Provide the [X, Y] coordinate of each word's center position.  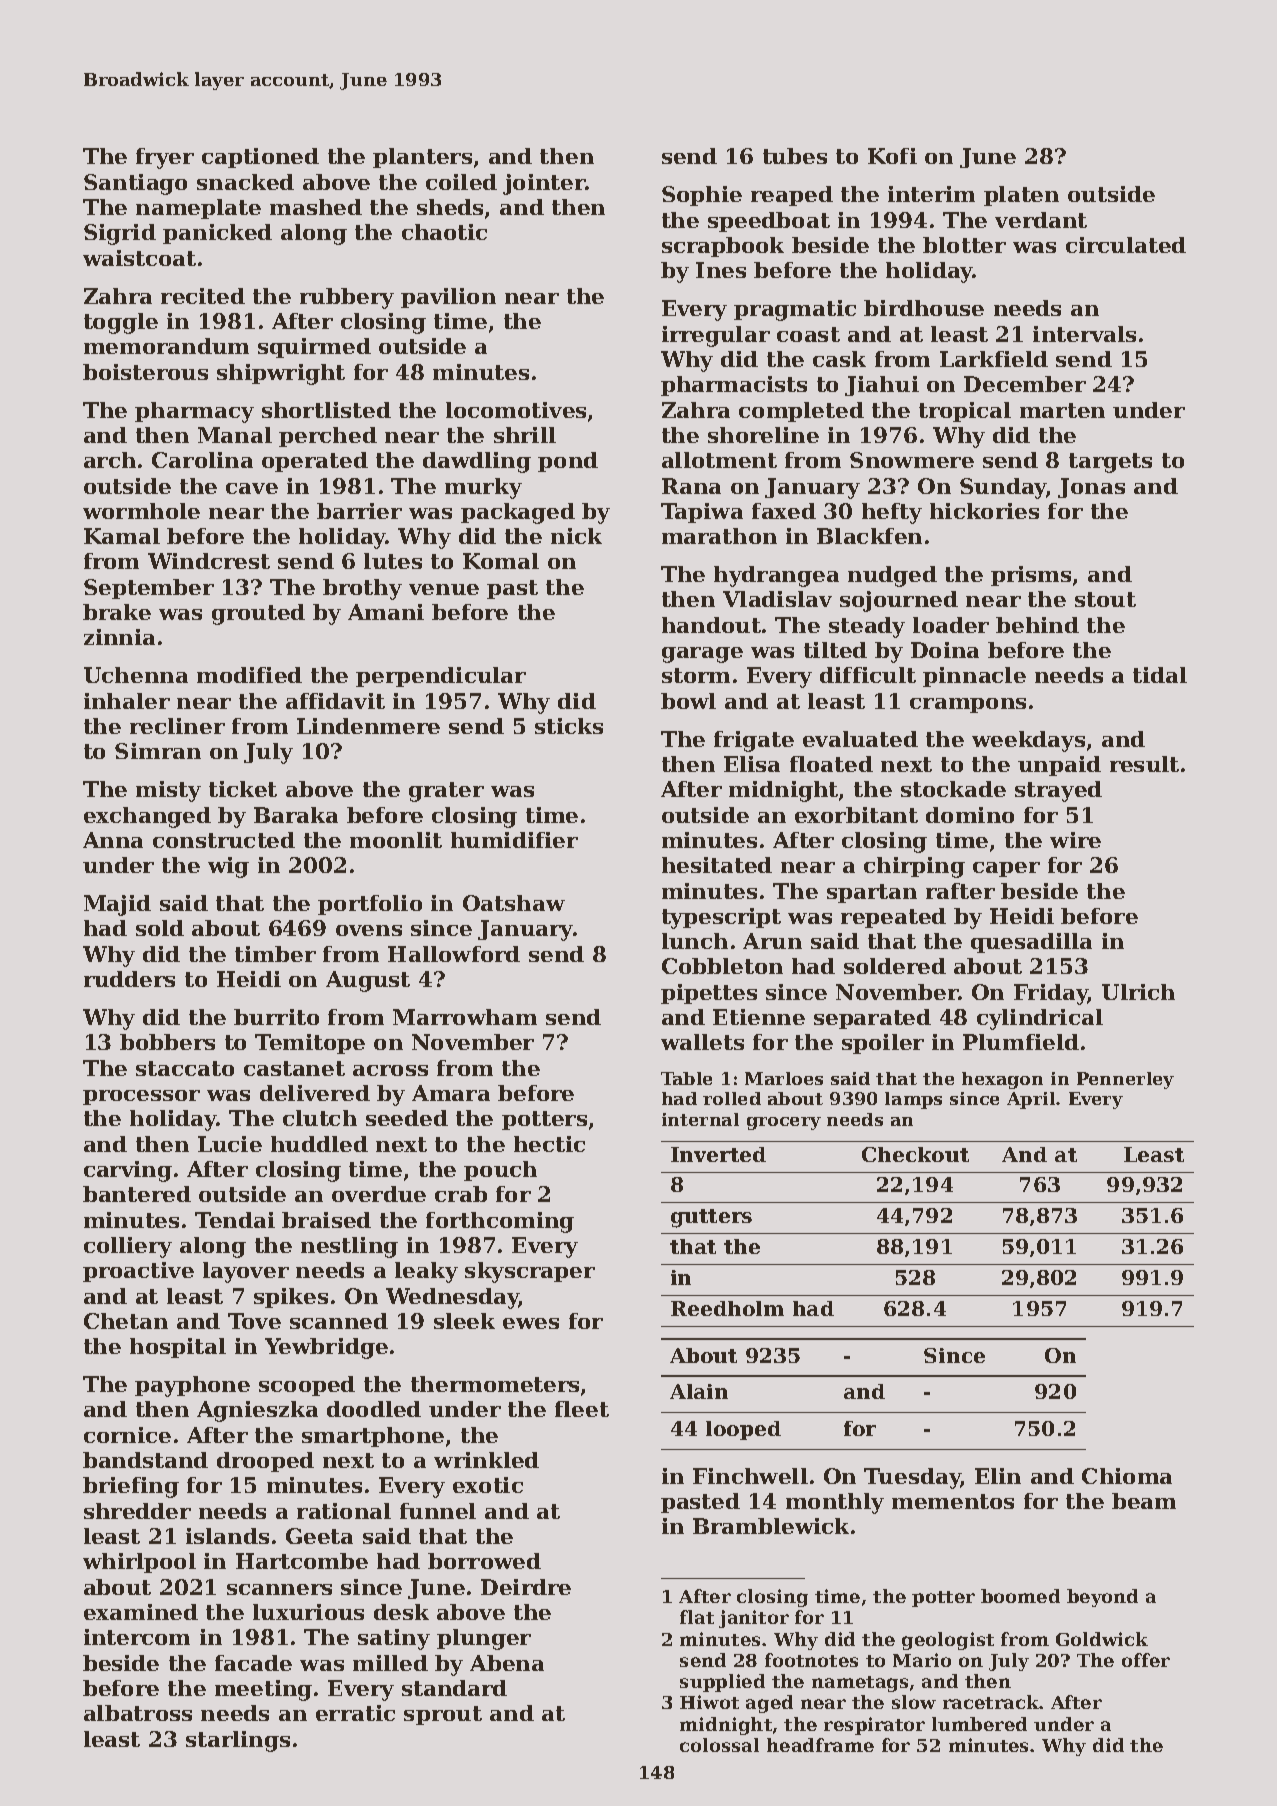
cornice [127, 1435]
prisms [1031, 576]
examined [141, 1612]
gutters [711, 1218]
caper [1006, 869]
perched [328, 437]
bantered [137, 1194]
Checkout [915, 1154]
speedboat [769, 222]
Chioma [1127, 1476]
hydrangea [776, 576]
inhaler [127, 701]
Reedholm [727, 1308]
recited [203, 296]
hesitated [717, 865]
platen [1021, 196]
